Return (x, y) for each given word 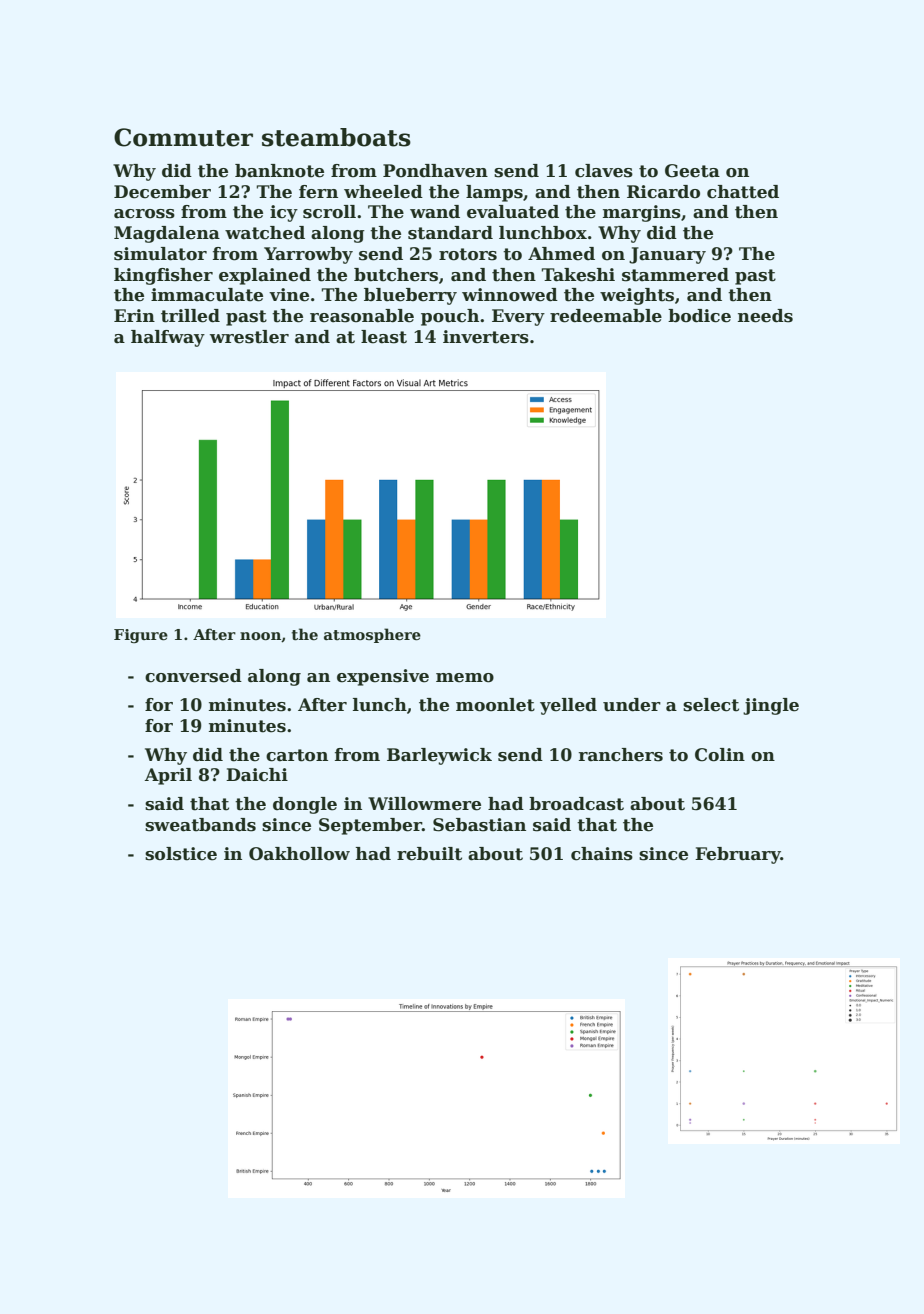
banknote (279, 171)
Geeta (692, 171)
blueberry (410, 296)
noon (260, 636)
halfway (168, 338)
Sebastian (479, 825)
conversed (193, 676)
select (711, 705)
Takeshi (578, 275)
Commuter (183, 137)
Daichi (257, 775)
